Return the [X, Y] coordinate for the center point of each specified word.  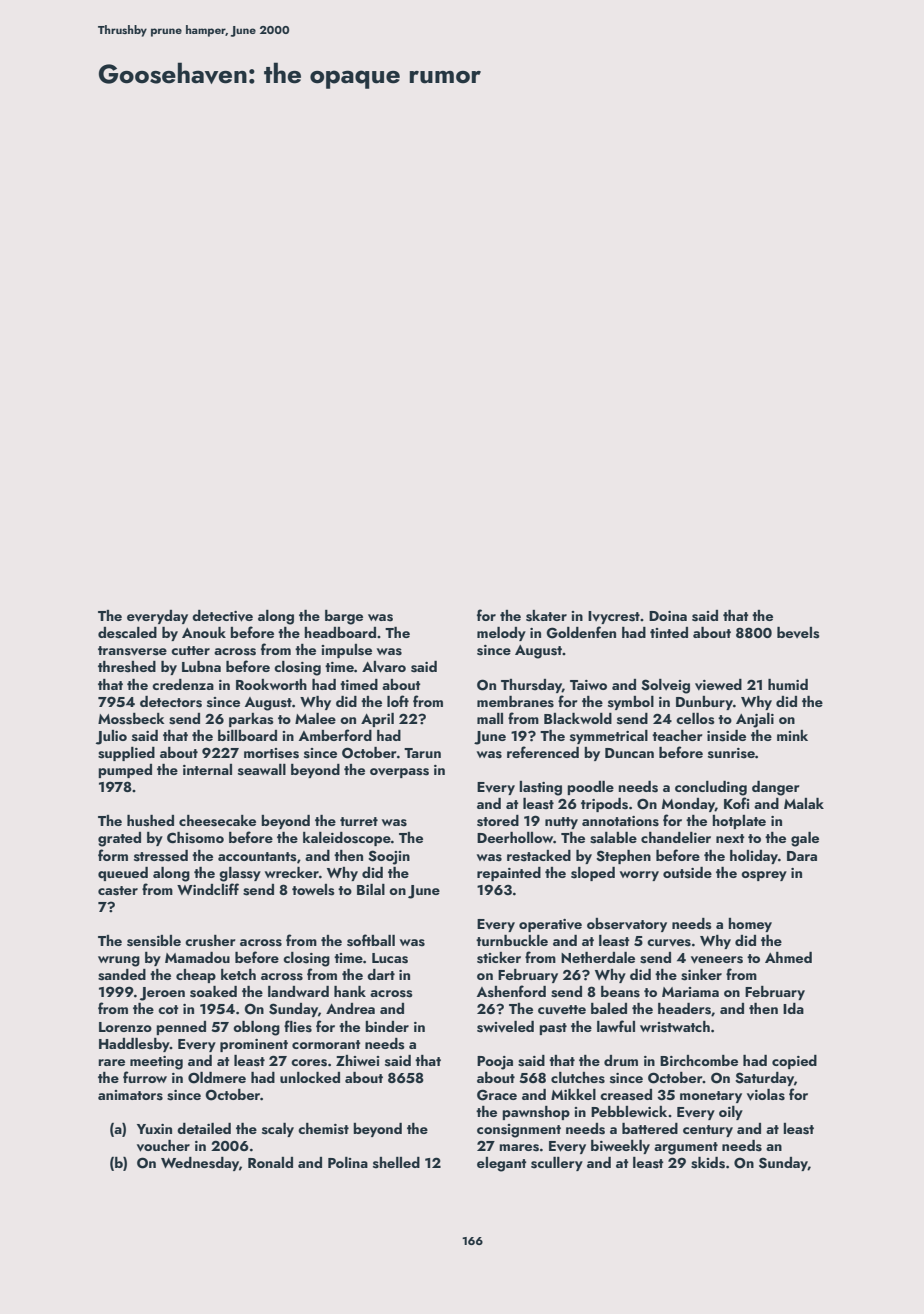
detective [222, 616]
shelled [396, 1163]
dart [381, 974]
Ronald [270, 1162]
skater [546, 616]
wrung [119, 961]
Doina [668, 616]
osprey [764, 876]
